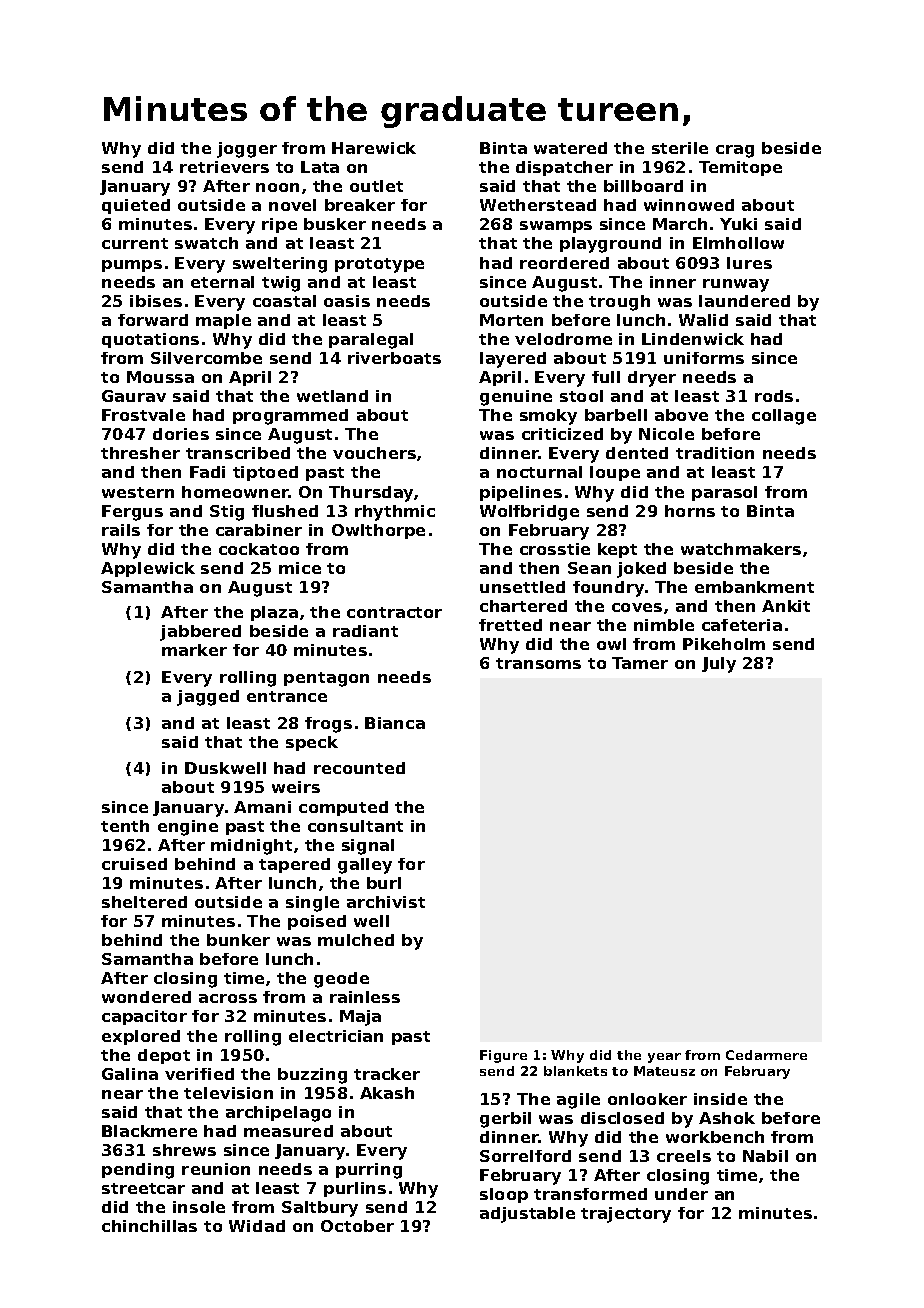 Image resolution: width=924 pixels, height=1308 pixels. Describe the element at coordinates (766, 1055) in the screenshot. I see `Cedarmere` at that location.
